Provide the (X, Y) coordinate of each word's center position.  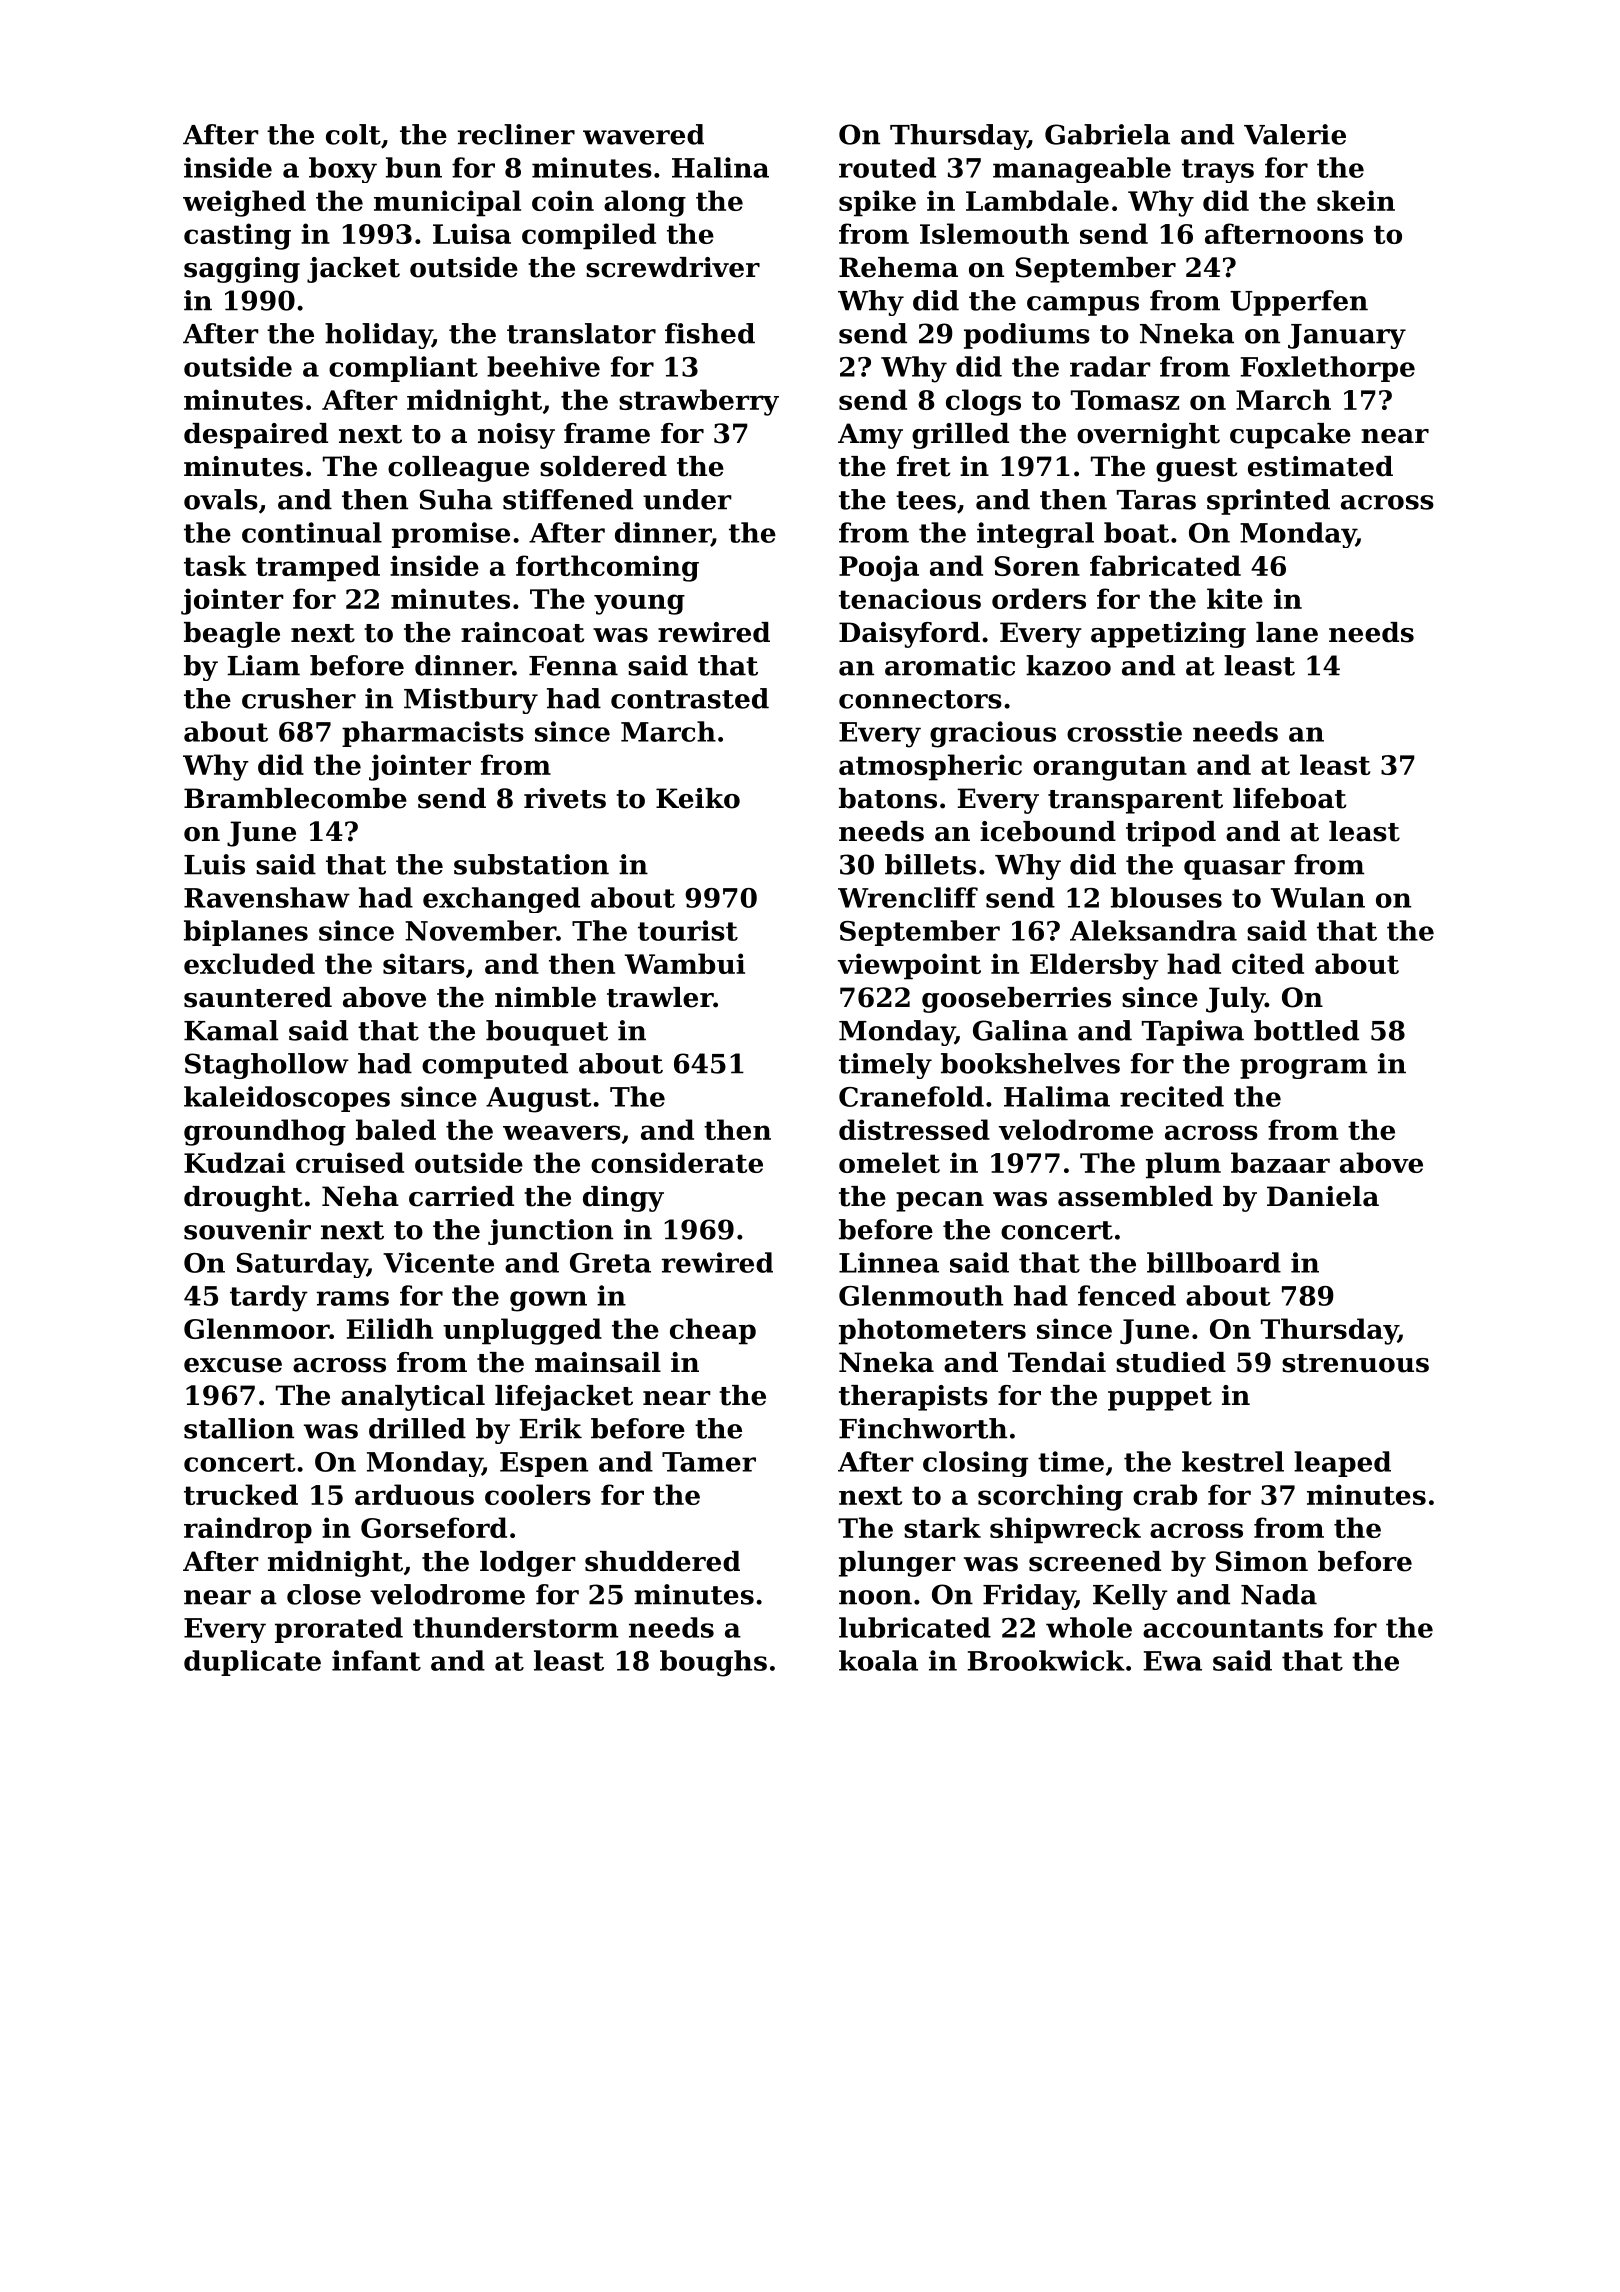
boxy (343, 170)
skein (1356, 200)
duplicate (252, 1663)
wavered (643, 134)
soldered (603, 466)
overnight (1148, 436)
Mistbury (471, 701)
